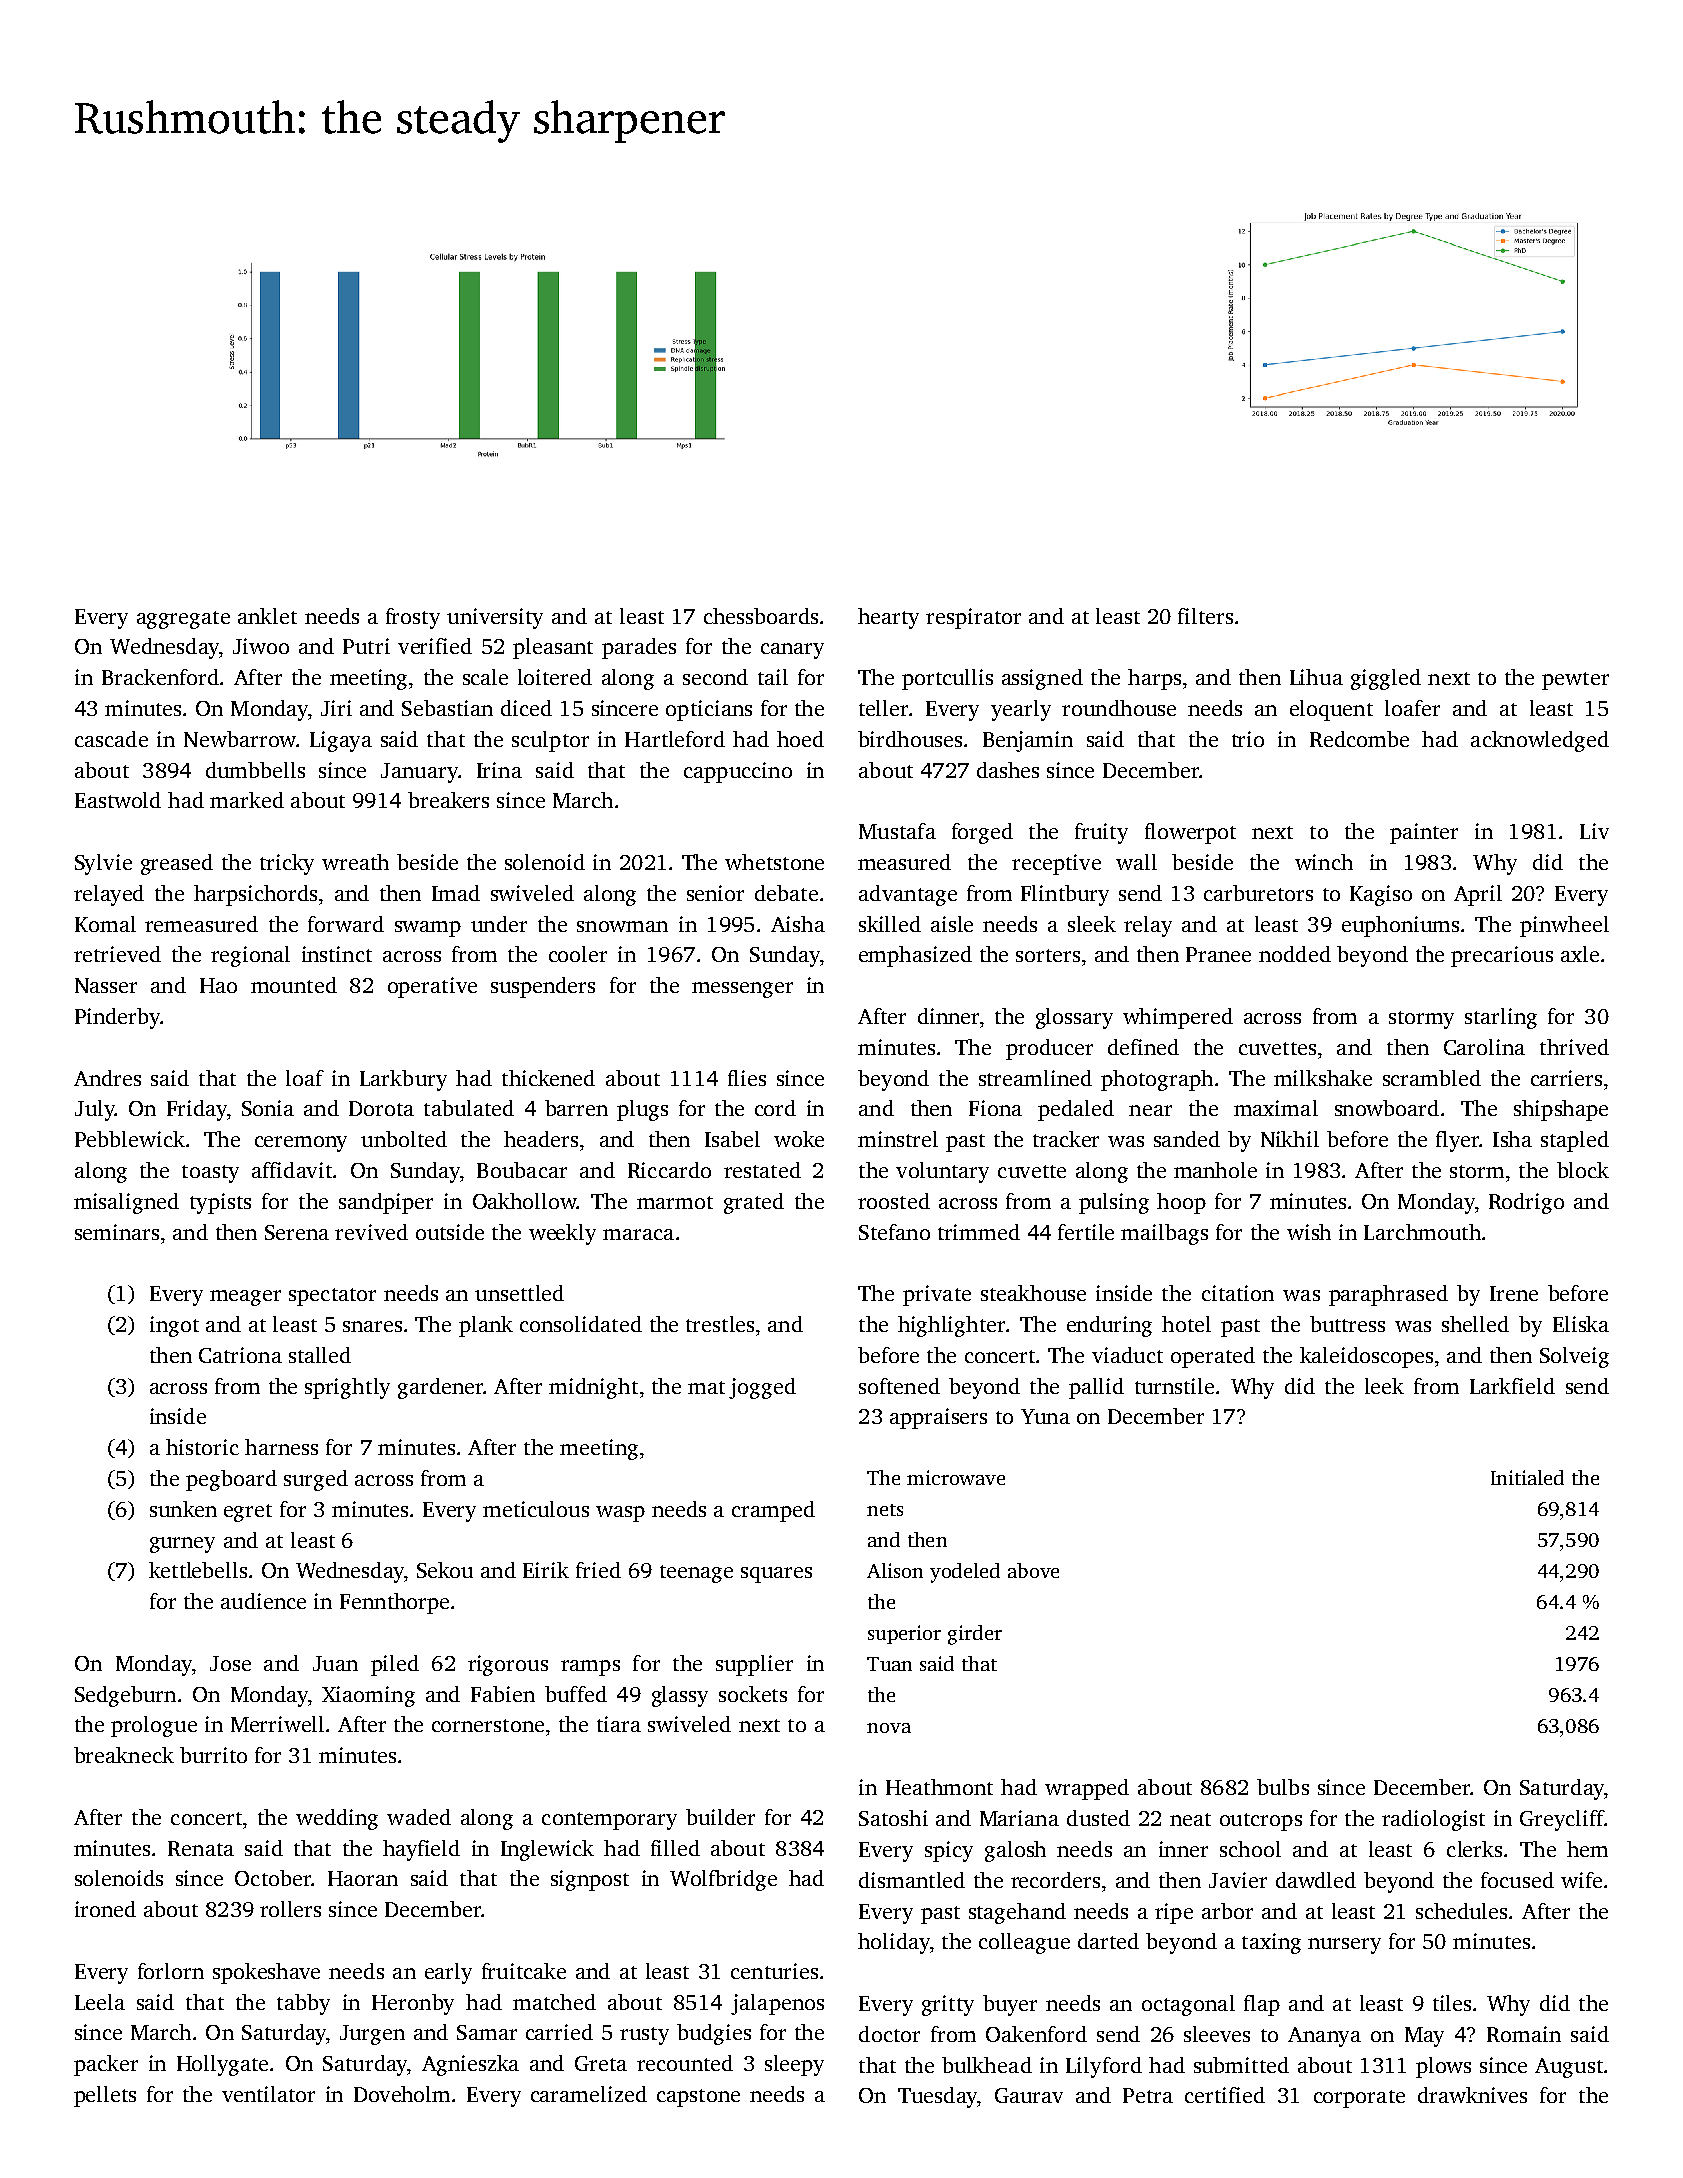 This screenshot has width=1683, height=2178. What do you see at coordinates (1205, 616) in the screenshot?
I see `filters` at bounding box center [1205, 616].
